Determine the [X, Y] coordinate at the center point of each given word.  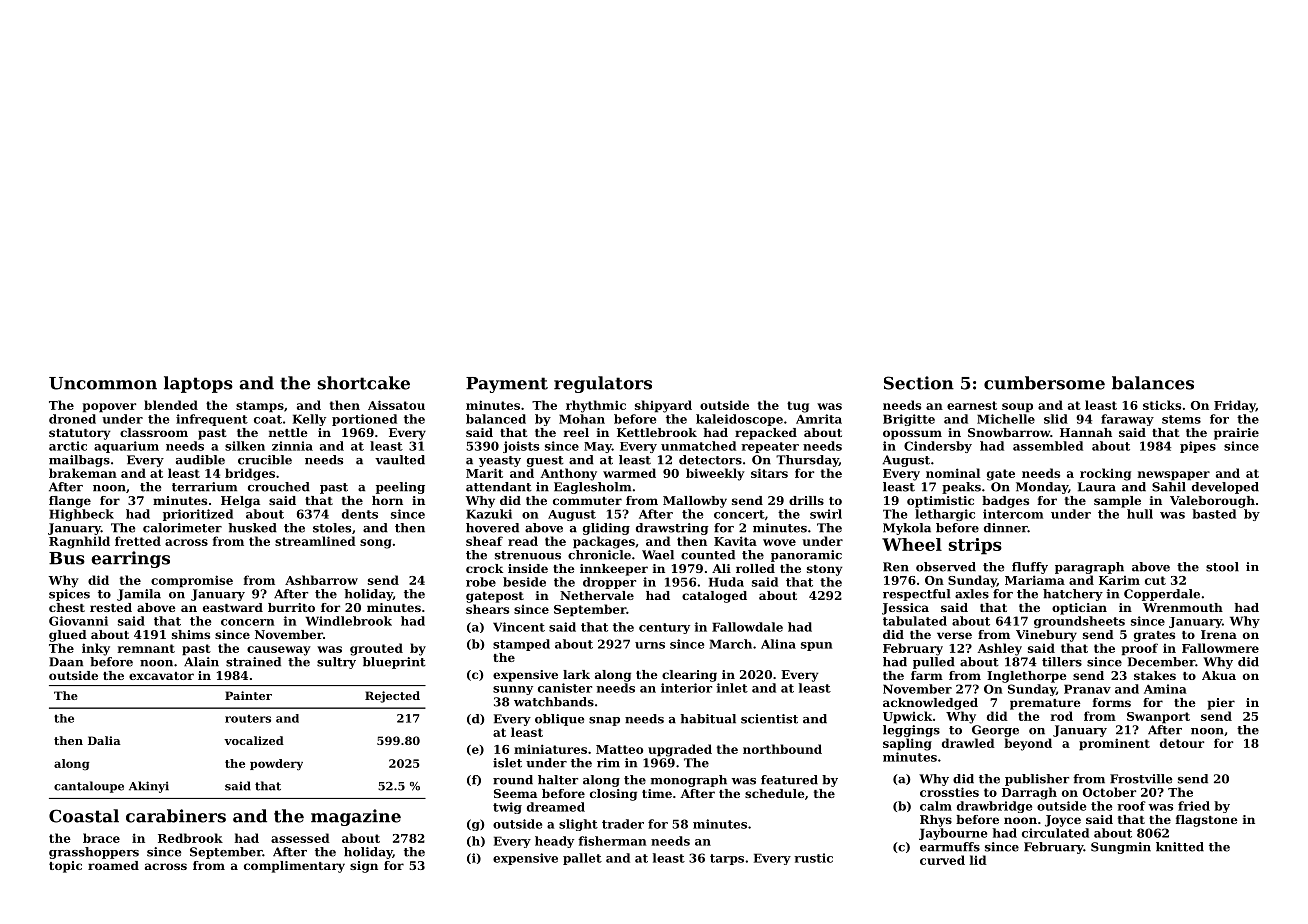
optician [1079, 609]
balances [1153, 383]
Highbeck [81, 515]
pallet [582, 859]
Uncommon [103, 383]
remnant [146, 648]
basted [1214, 514]
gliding [606, 529]
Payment [507, 385]
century [664, 628]
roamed [113, 865]
